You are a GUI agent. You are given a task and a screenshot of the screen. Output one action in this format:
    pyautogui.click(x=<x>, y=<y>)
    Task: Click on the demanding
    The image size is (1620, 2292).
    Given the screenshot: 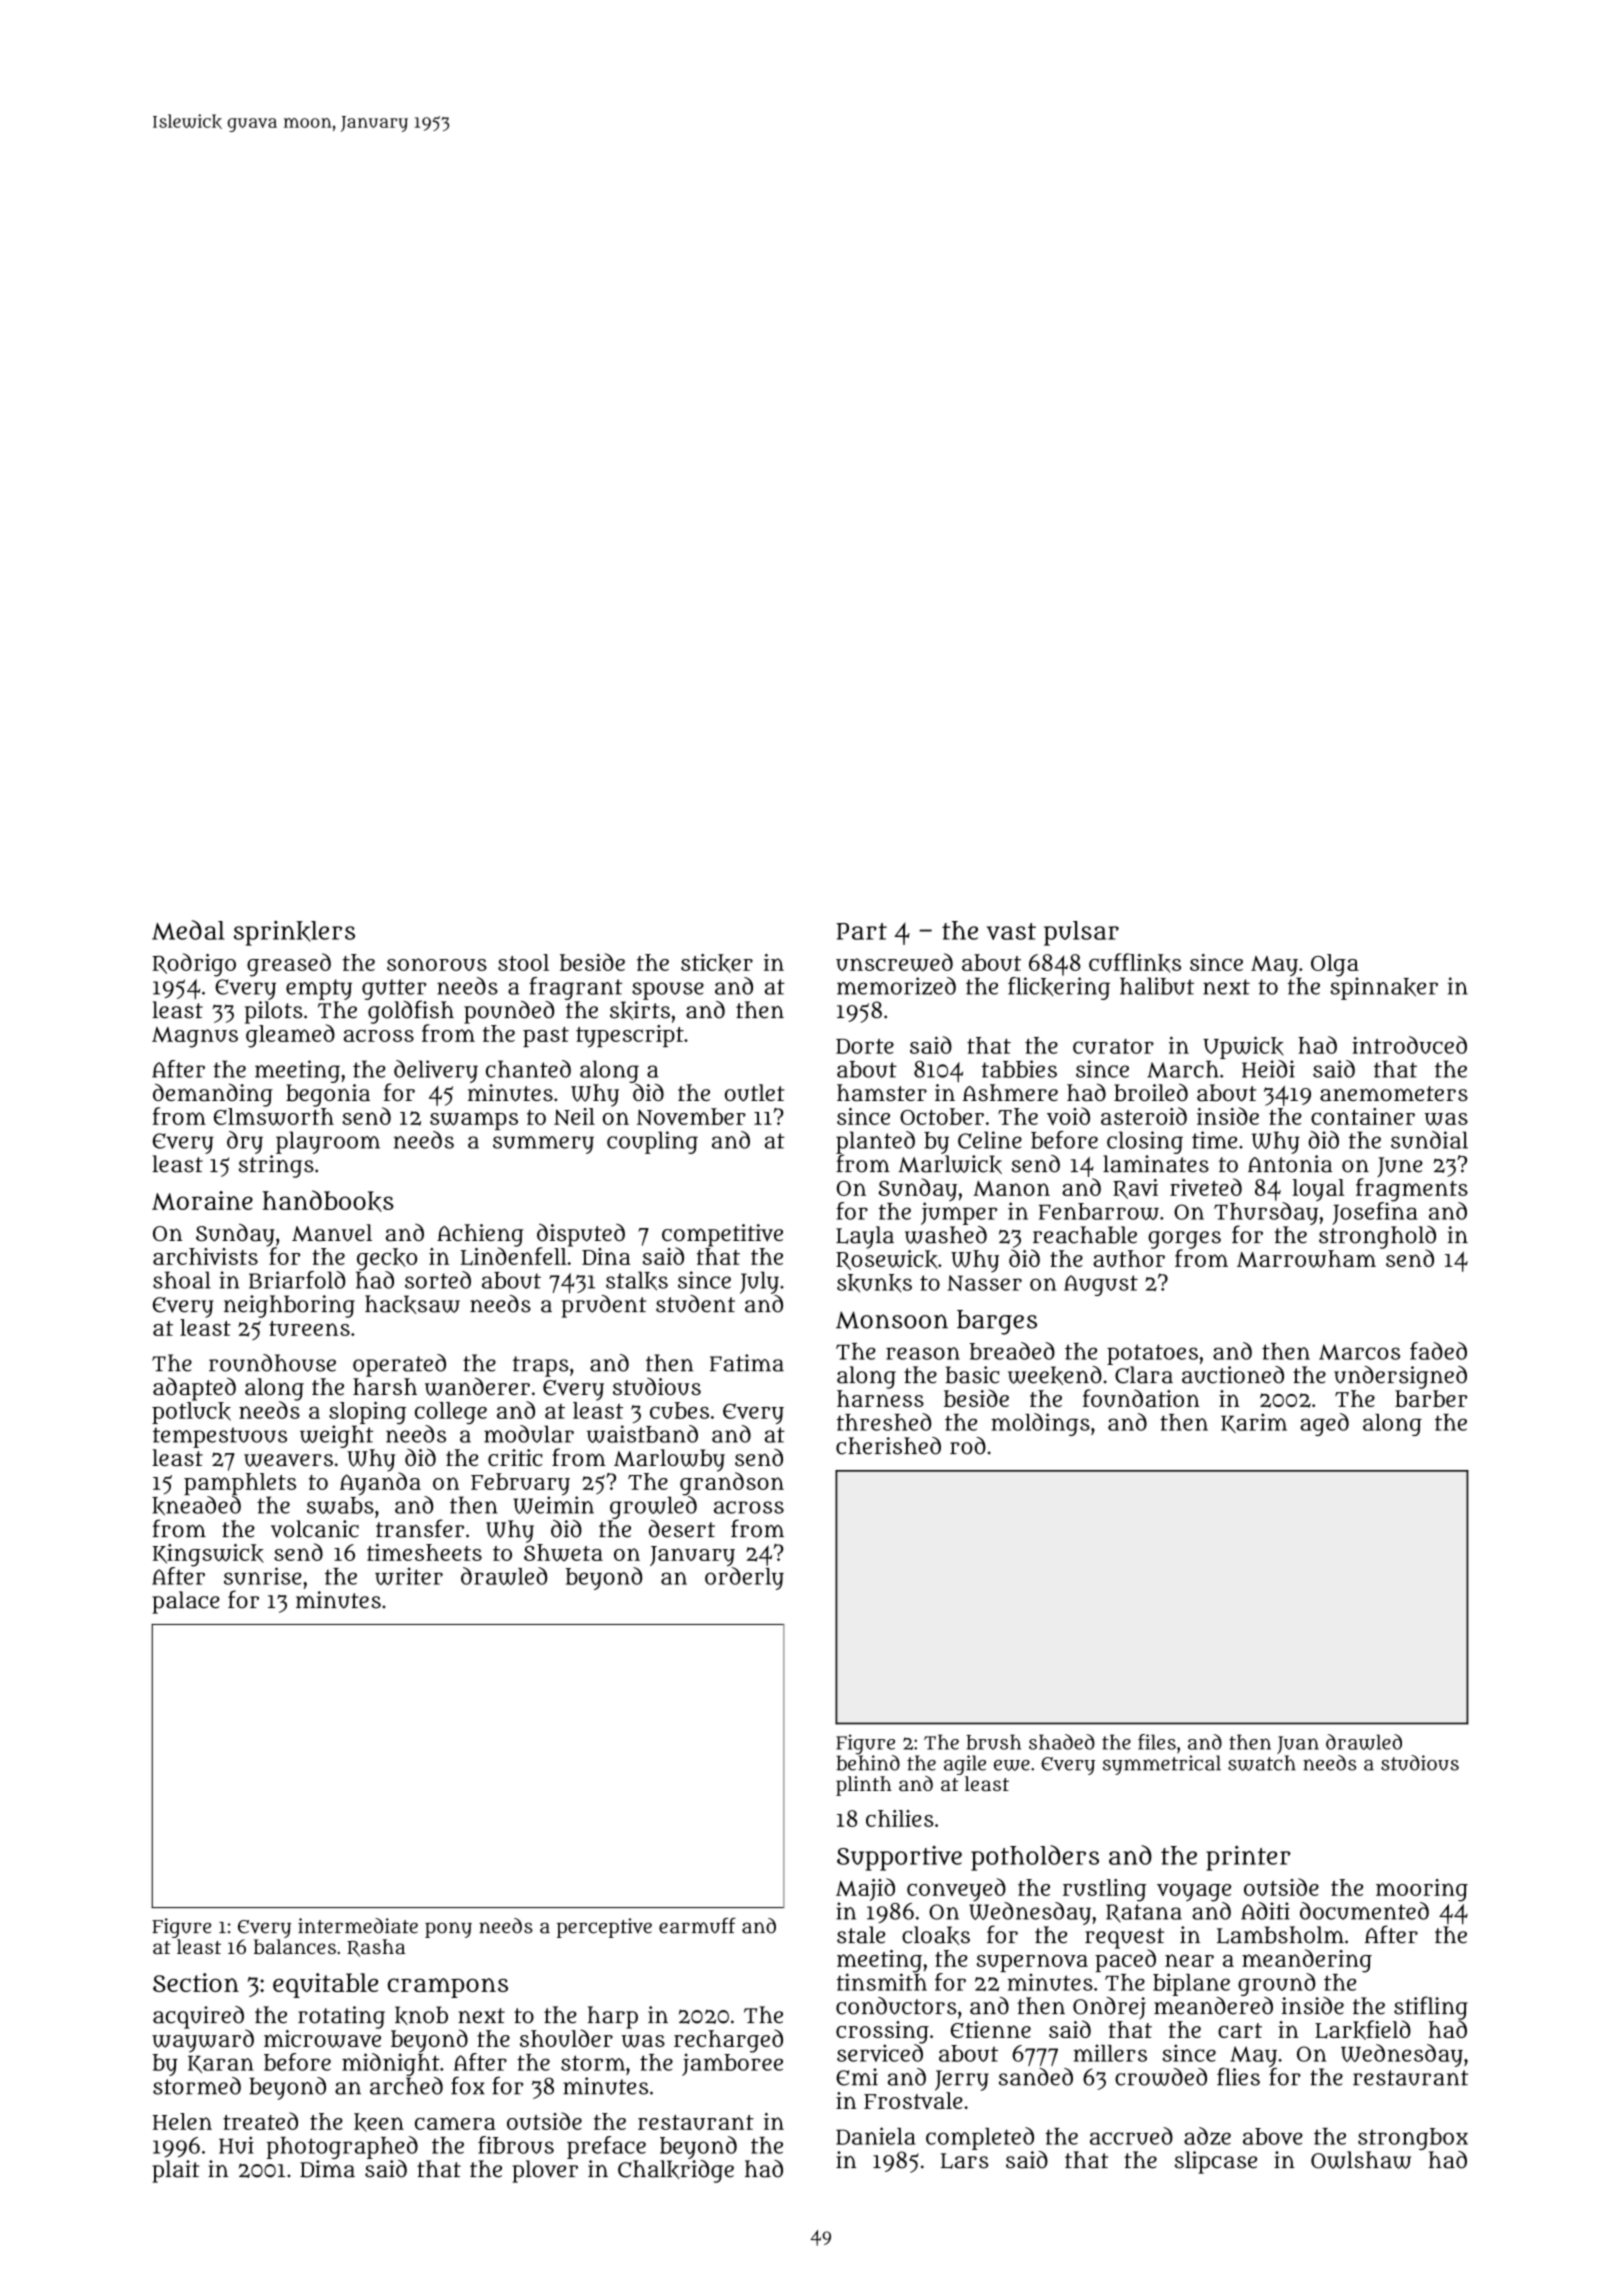 What is the action you would take?
    pyautogui.click(x=213, y=1095)
